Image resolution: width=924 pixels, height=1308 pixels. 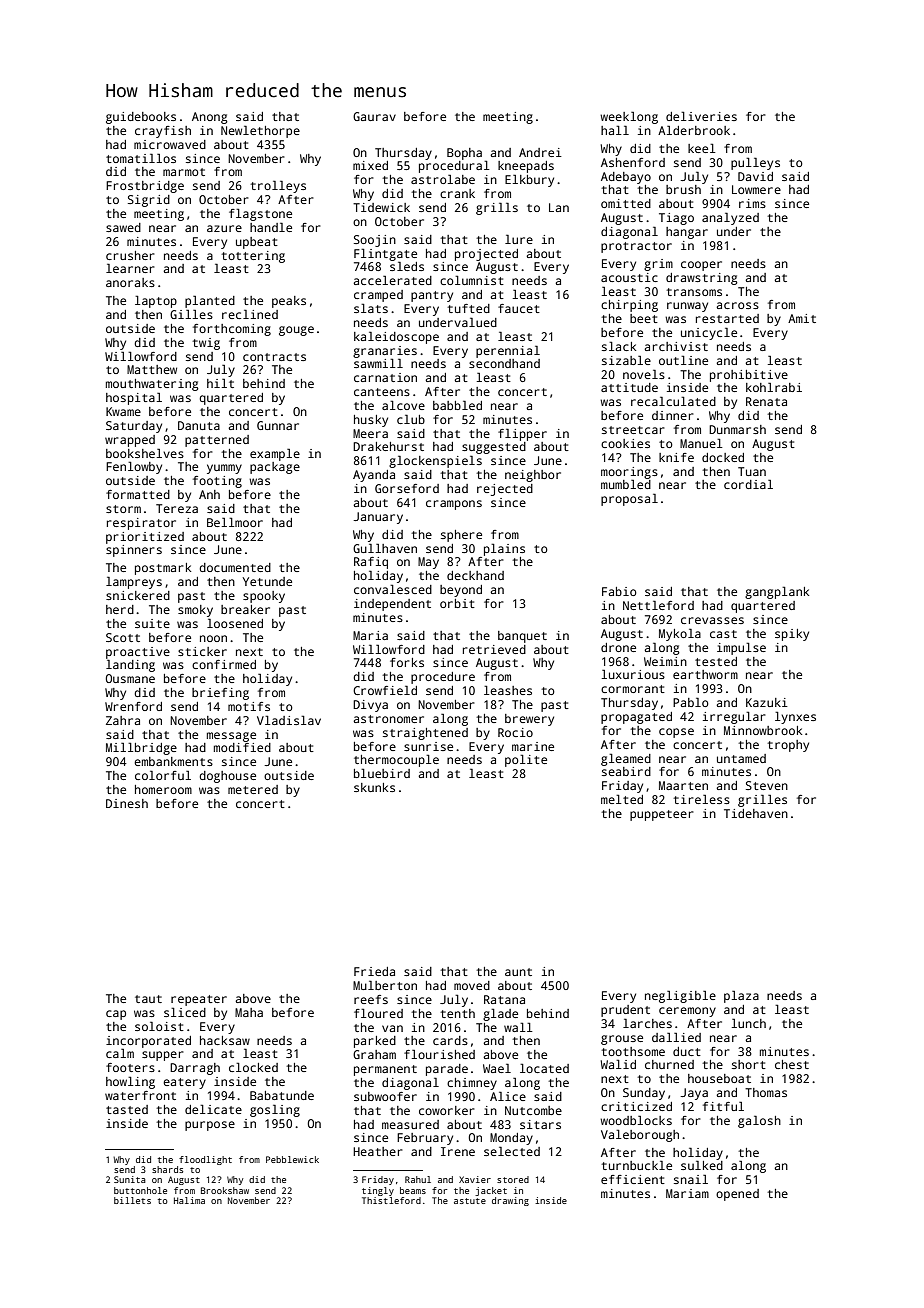 What do you see at coordinates (464, 154) in the image?
I see `Bopha` at bounding box center [464, 154].
